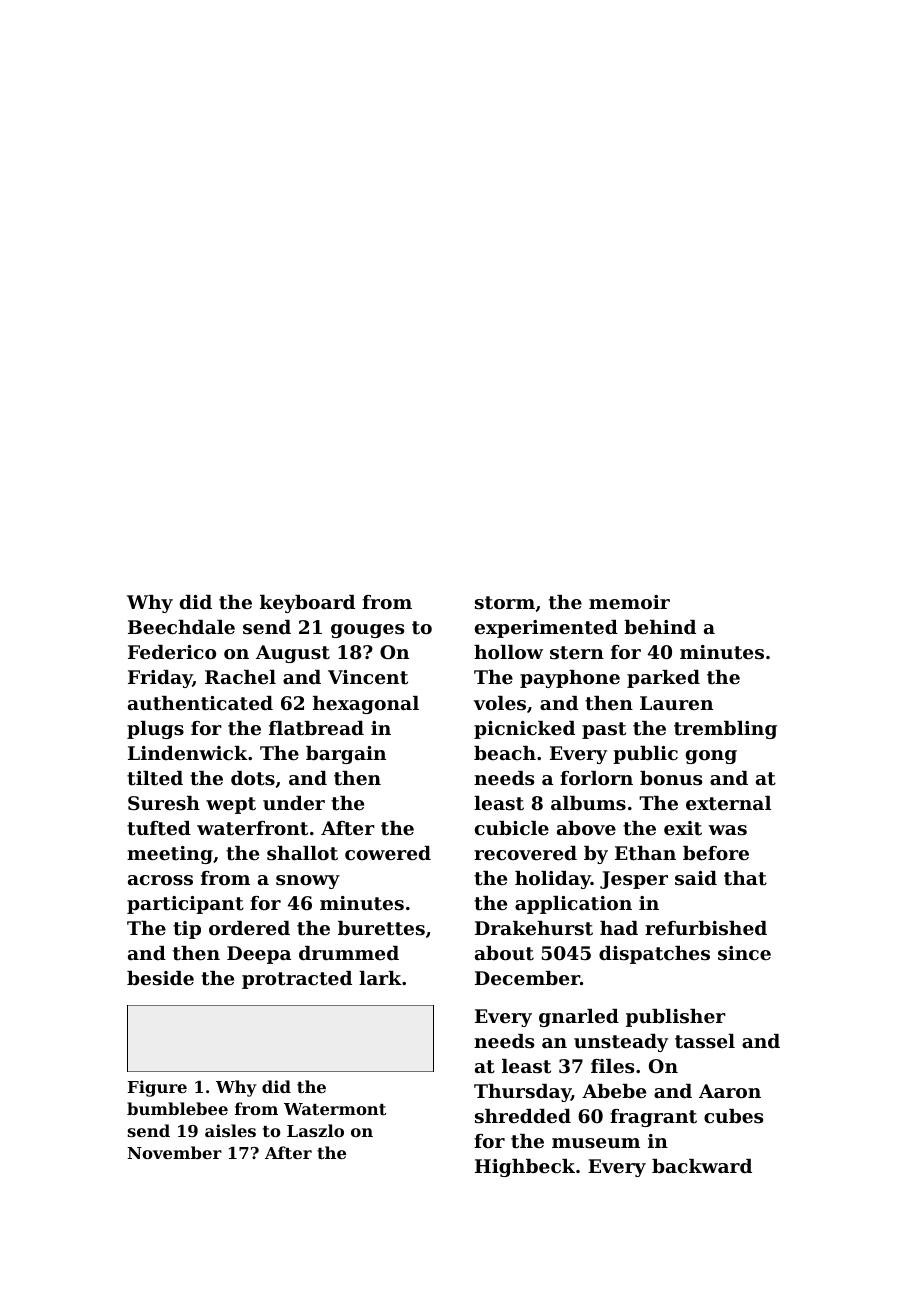  What do you see at coordinates (315, 1130) in the screenshot?
I see `Laszlo` at bounding box center [315, 1130].
